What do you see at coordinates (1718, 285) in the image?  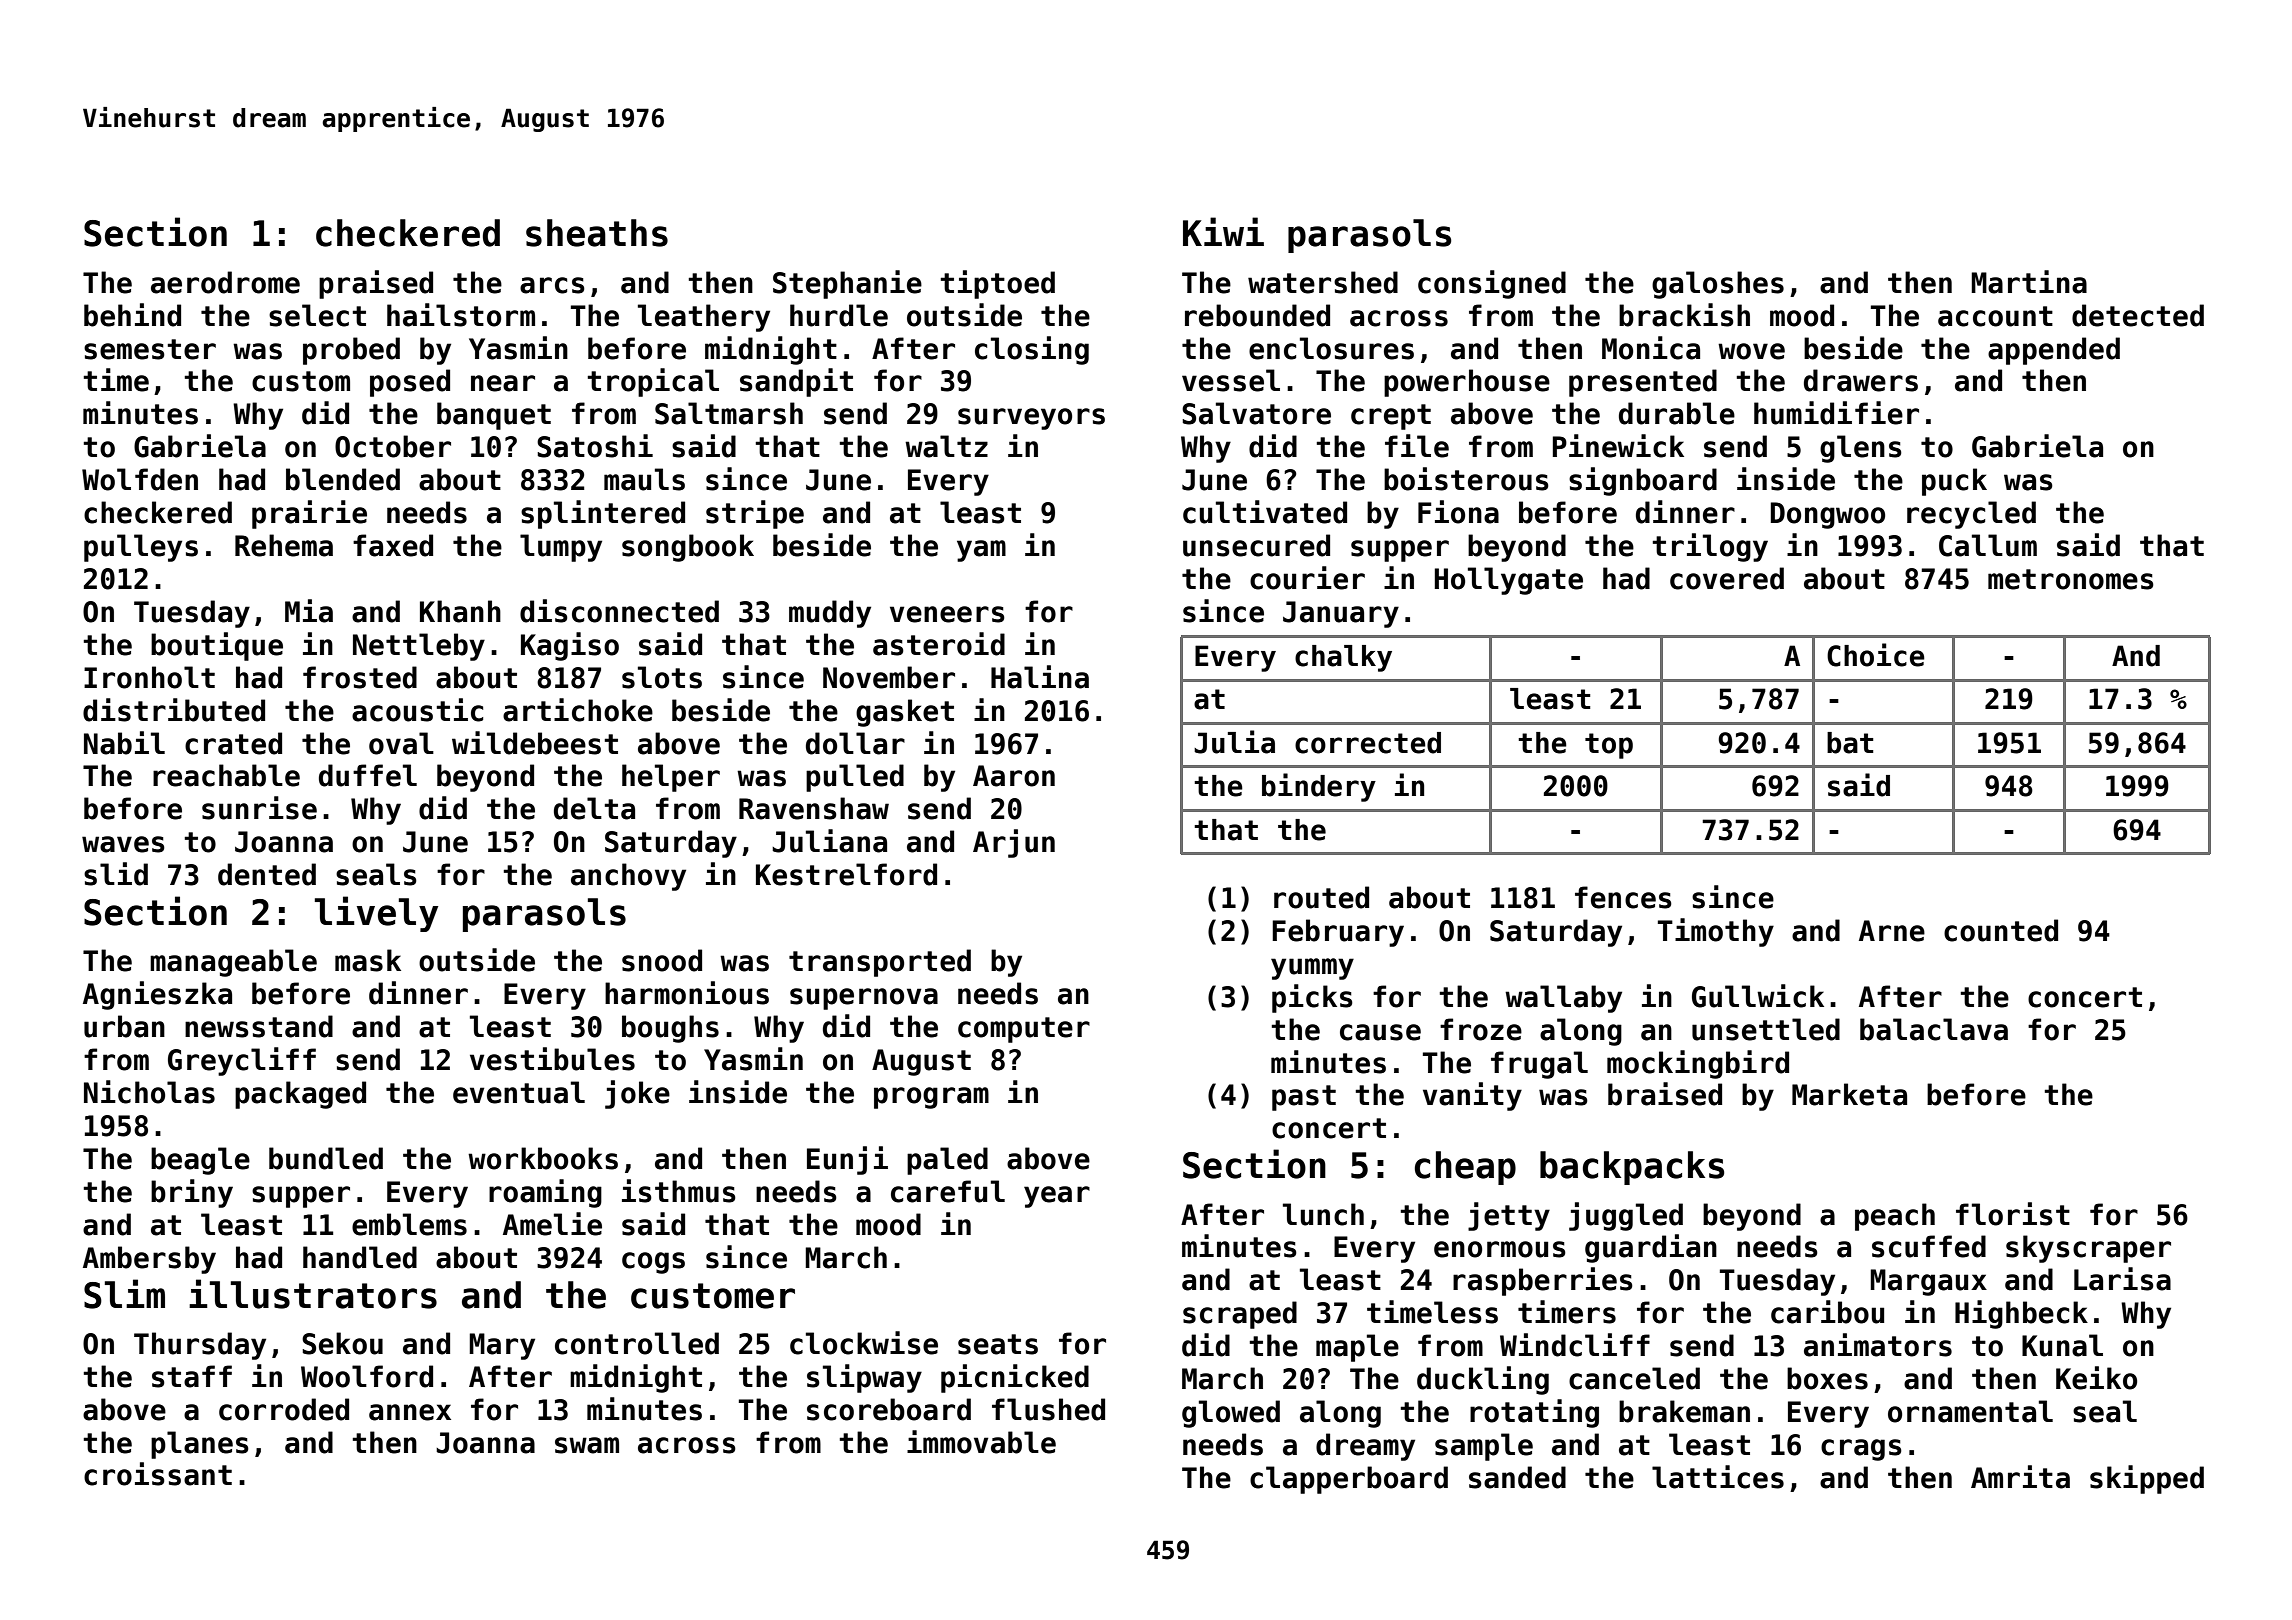 I see `galoshes` at bounding box center [1718, 285].
